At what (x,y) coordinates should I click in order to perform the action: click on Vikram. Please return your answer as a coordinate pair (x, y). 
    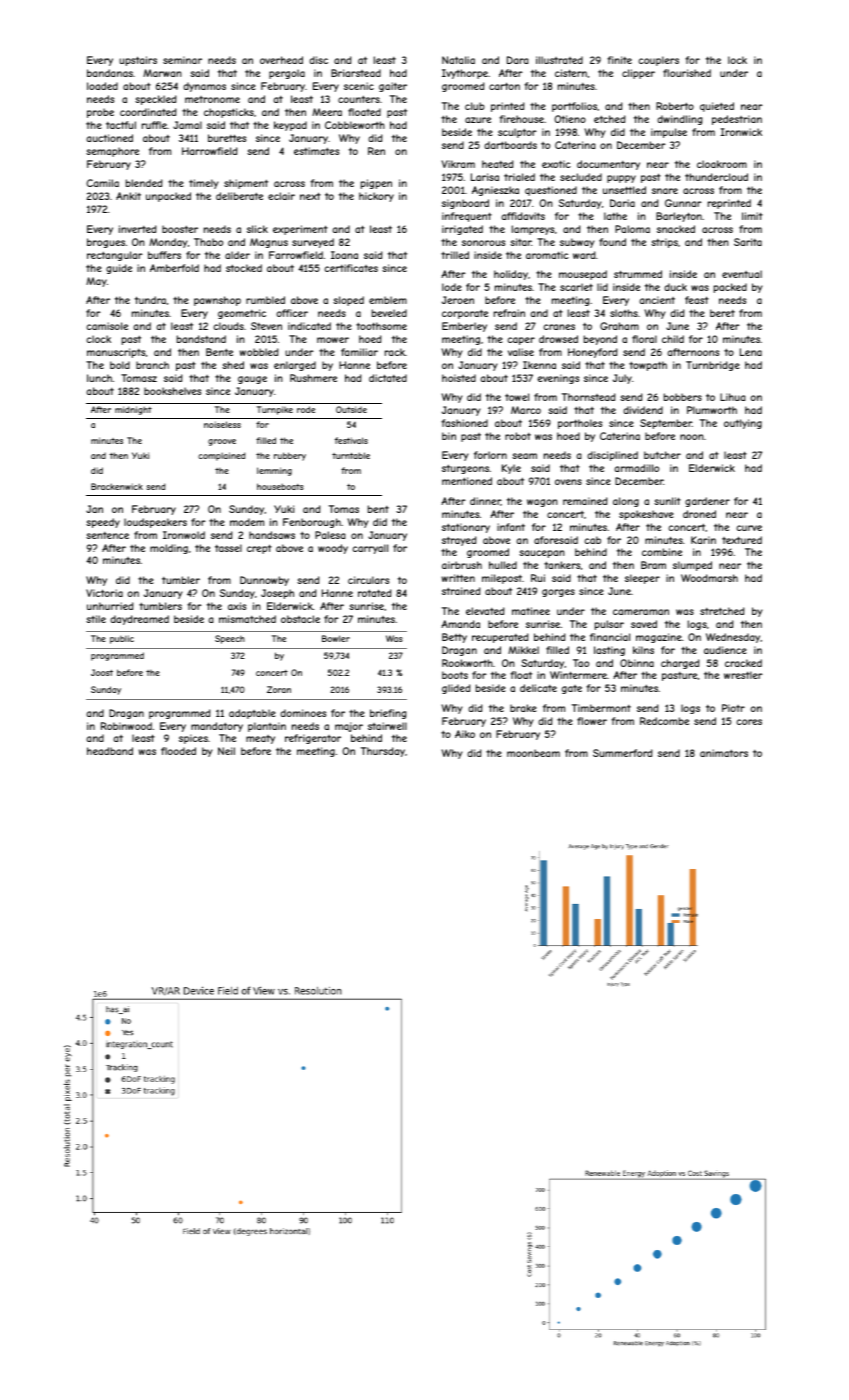
    Looking at the image, I should click on (458, 164).
